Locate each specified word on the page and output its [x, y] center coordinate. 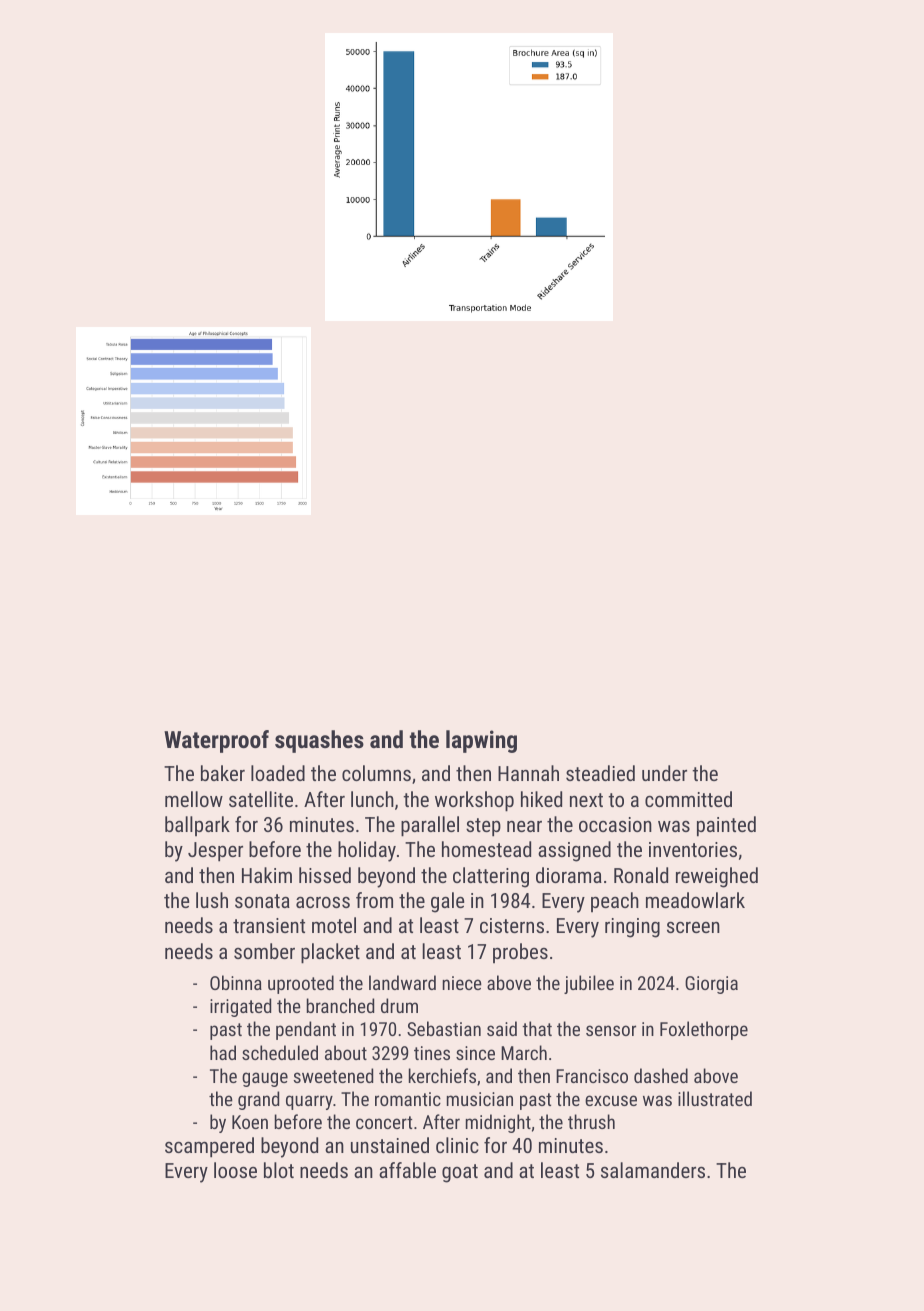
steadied [600, 773]
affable [407, 1170]
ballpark [197, 826]
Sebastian [444, 1028]
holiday [367, 851]
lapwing [481, 741]
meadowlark [695, 900]
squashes [319, 741]
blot [279, 1170]
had [223, 1052]
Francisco [592, 1076]
